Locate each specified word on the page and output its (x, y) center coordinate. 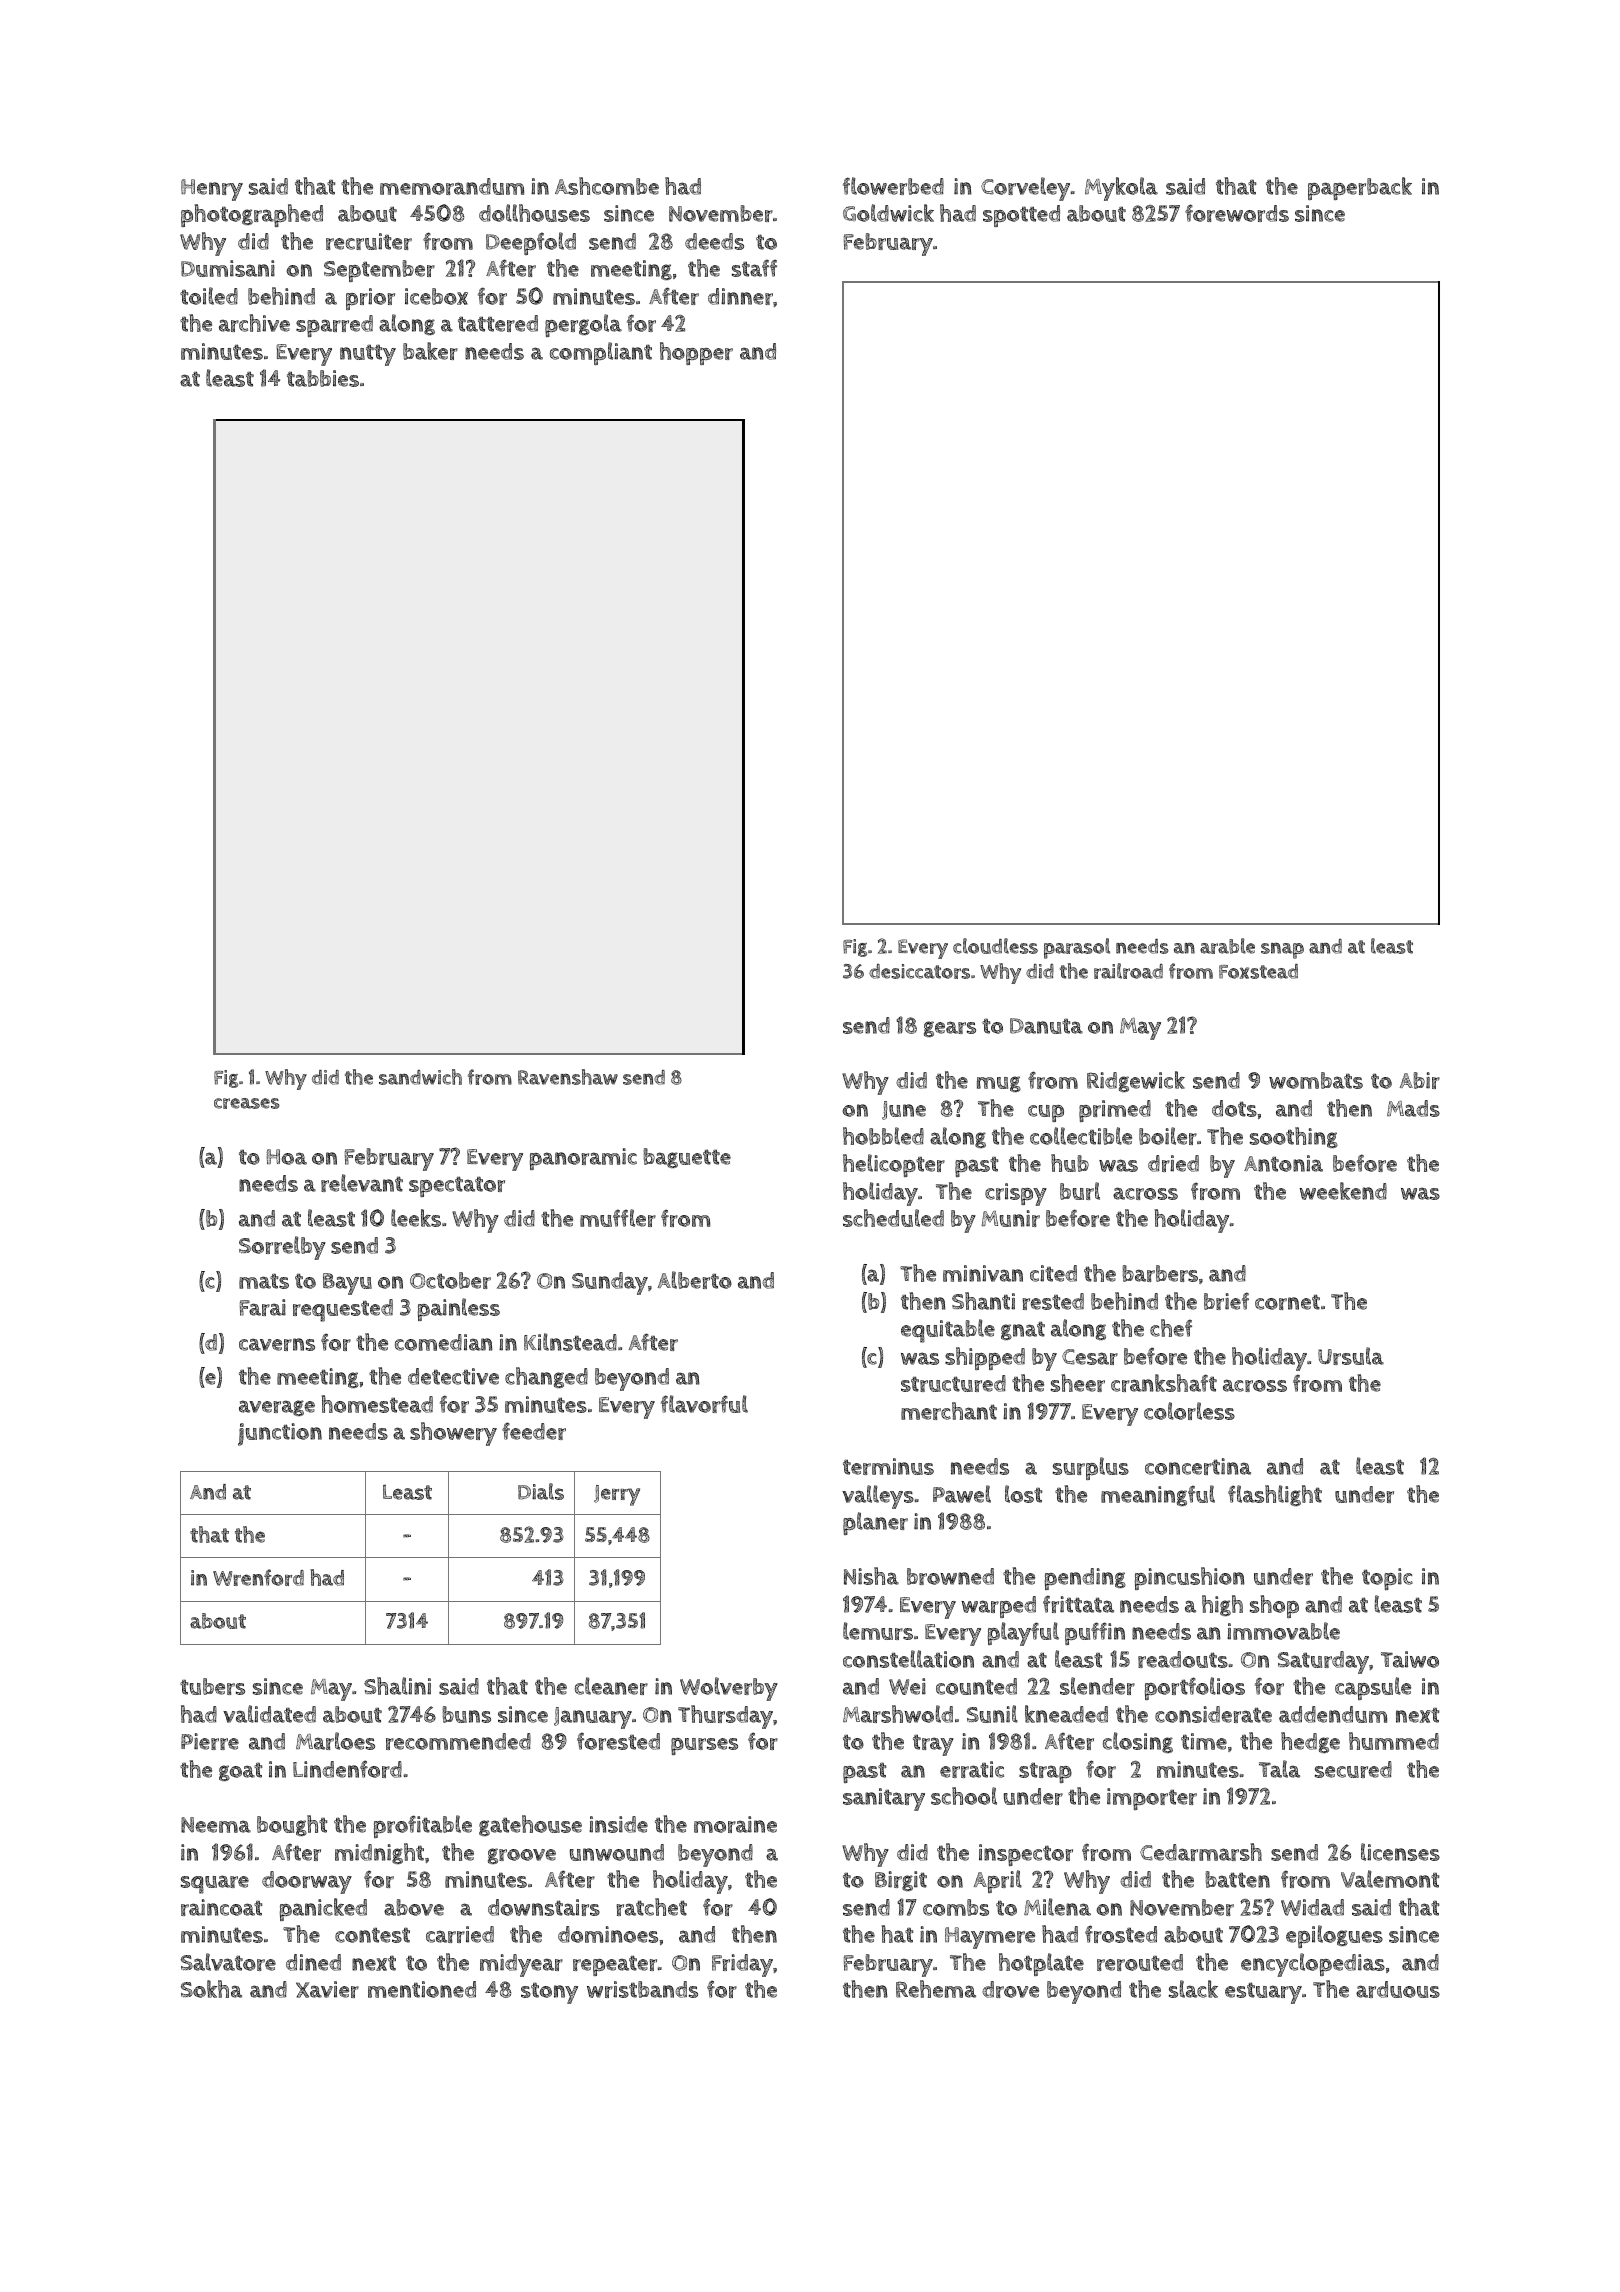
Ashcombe (607, 186)
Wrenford (258, 1577)
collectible (1081, 1136)
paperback (1360, 188)
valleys (878, 1497)
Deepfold (531, 243)
